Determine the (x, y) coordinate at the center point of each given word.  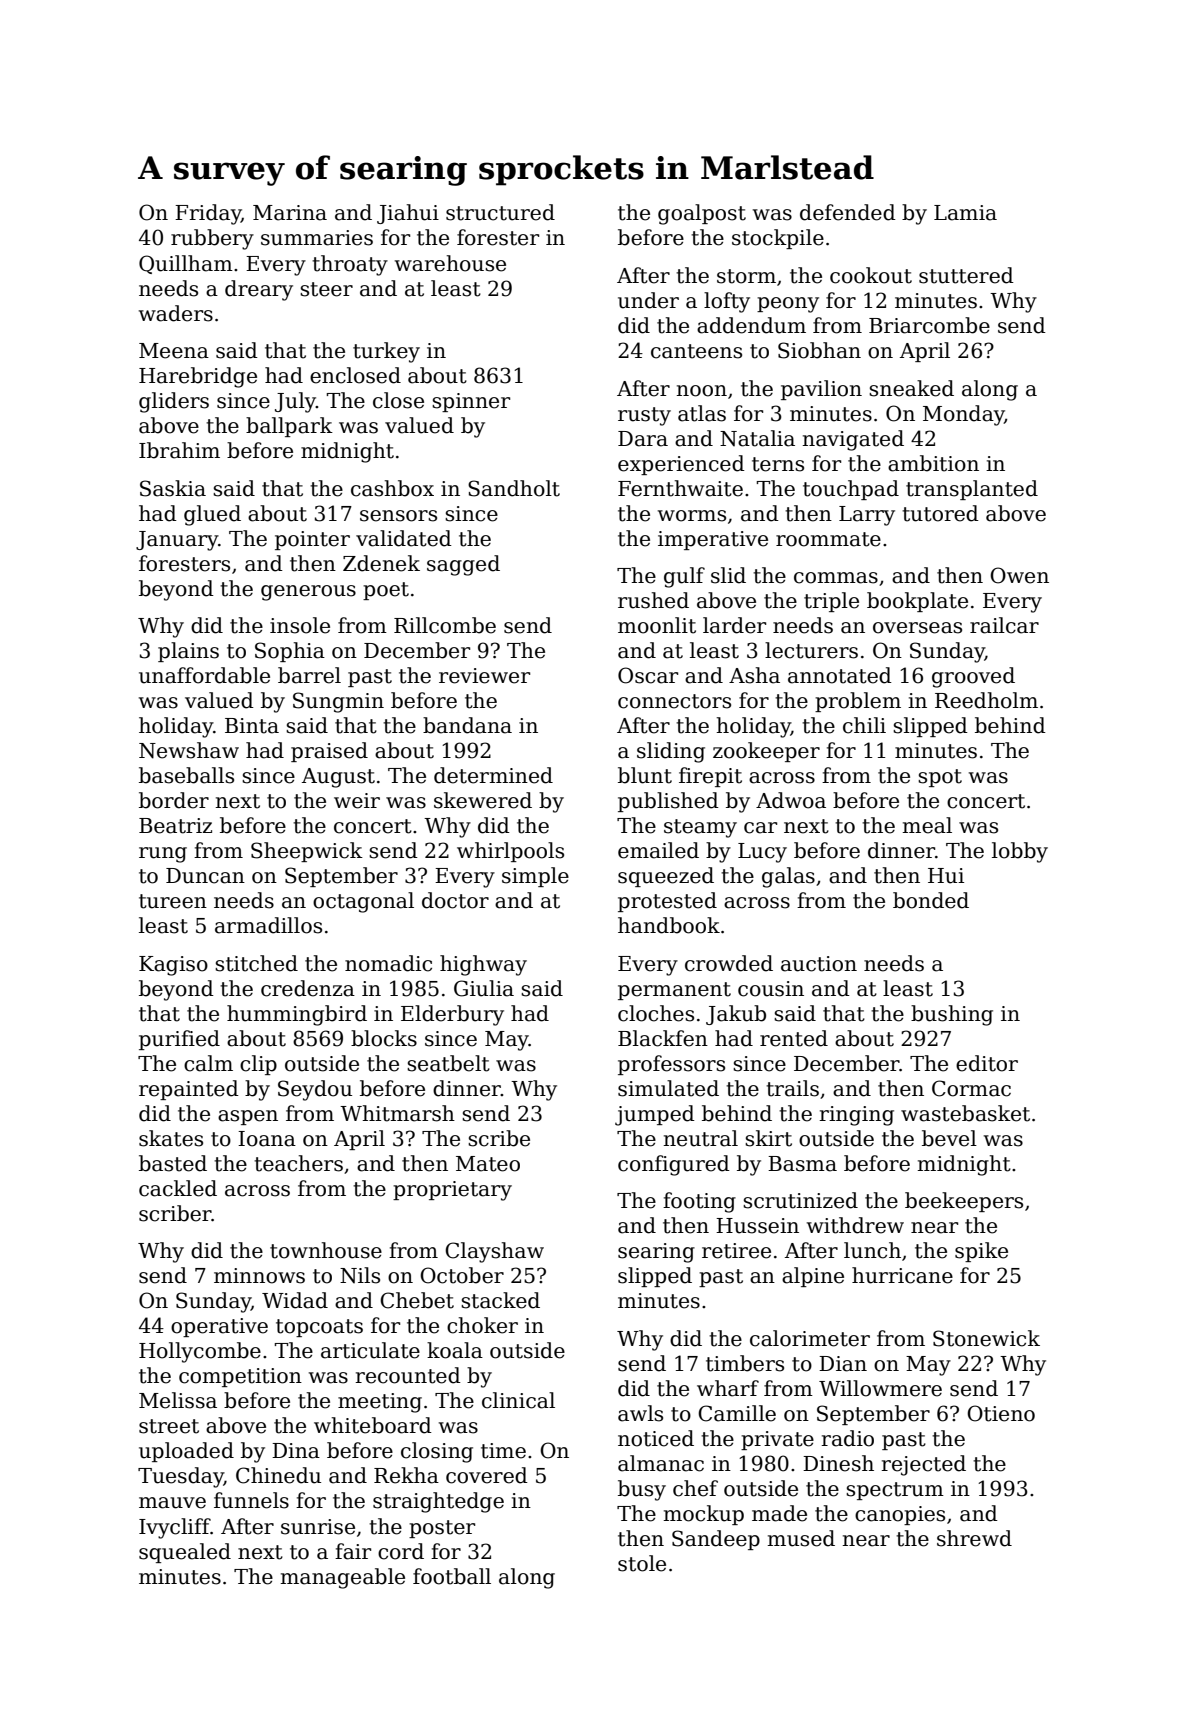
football (452, 1576)
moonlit (657, 625)
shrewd (974, 1538)
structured (500, 212)
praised (329, 752)
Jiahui (408, 214)
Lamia (965, 213)
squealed (185, 1553)
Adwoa (791, 800)
